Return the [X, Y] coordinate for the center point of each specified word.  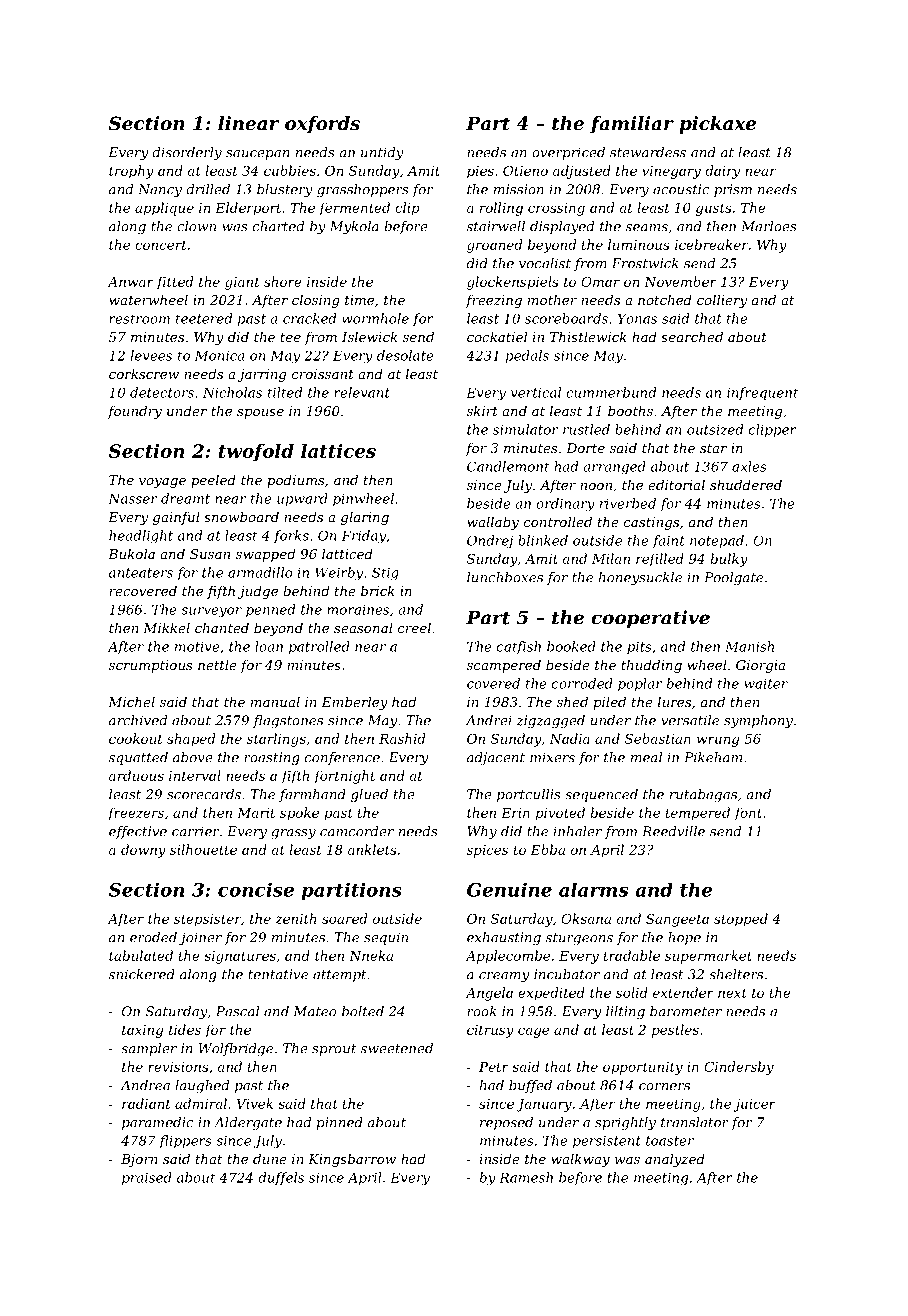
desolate [405, 355]
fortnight [344, 777]
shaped [191, 740]
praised [147, 1179]
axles [749, 466]
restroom [139, 319]
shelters [736, 974]
